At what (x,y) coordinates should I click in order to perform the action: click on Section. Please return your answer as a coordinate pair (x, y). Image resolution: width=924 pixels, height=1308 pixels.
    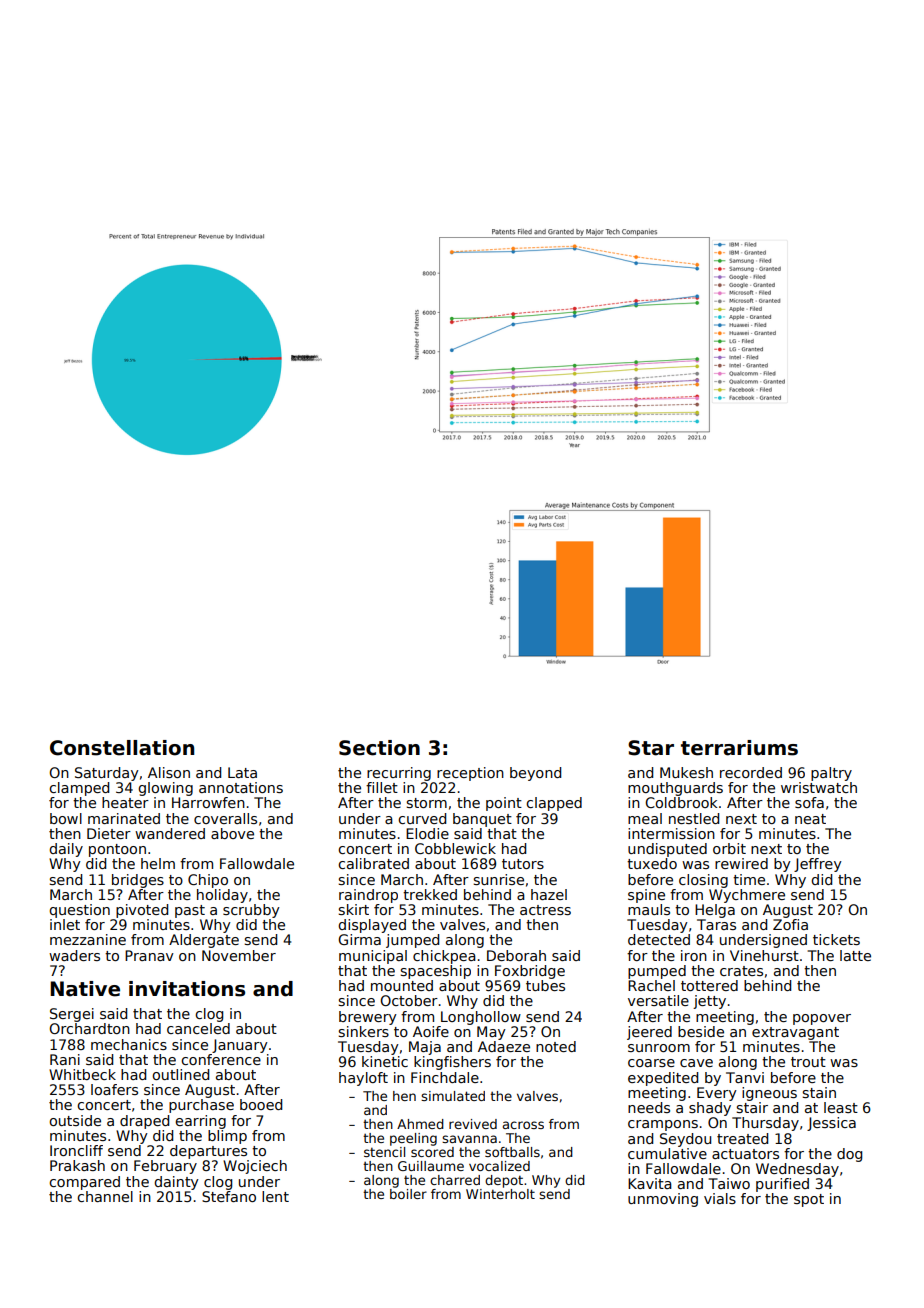
    Looking at the image, I should click on (379, 748).
